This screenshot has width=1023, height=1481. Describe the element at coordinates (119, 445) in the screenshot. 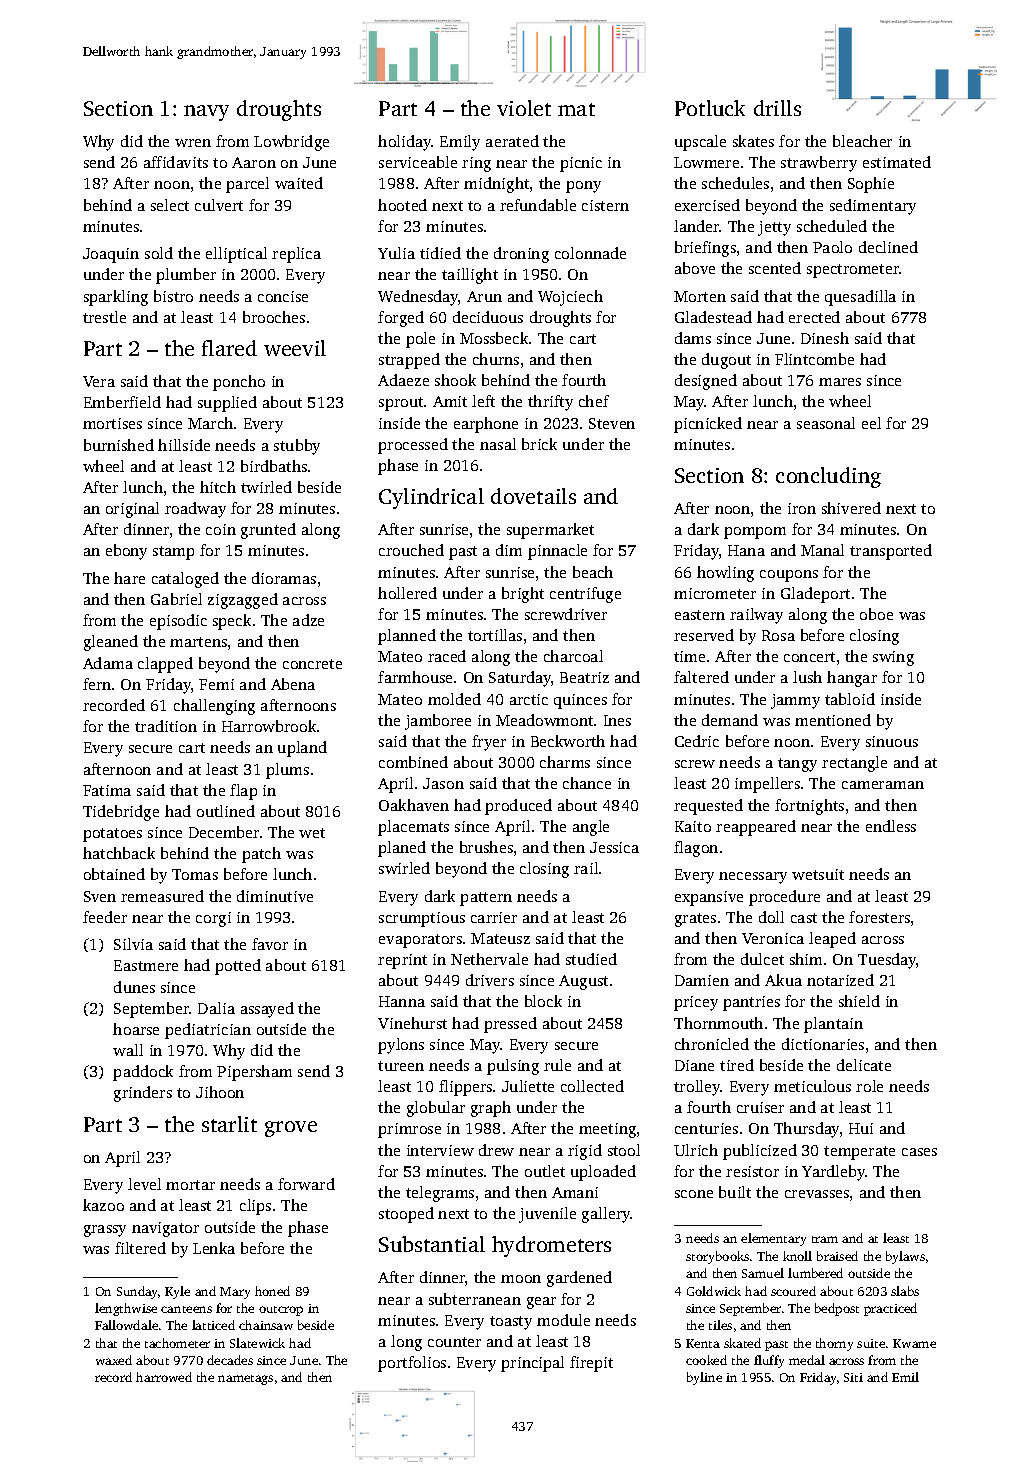

I see `burnished` at that location.
